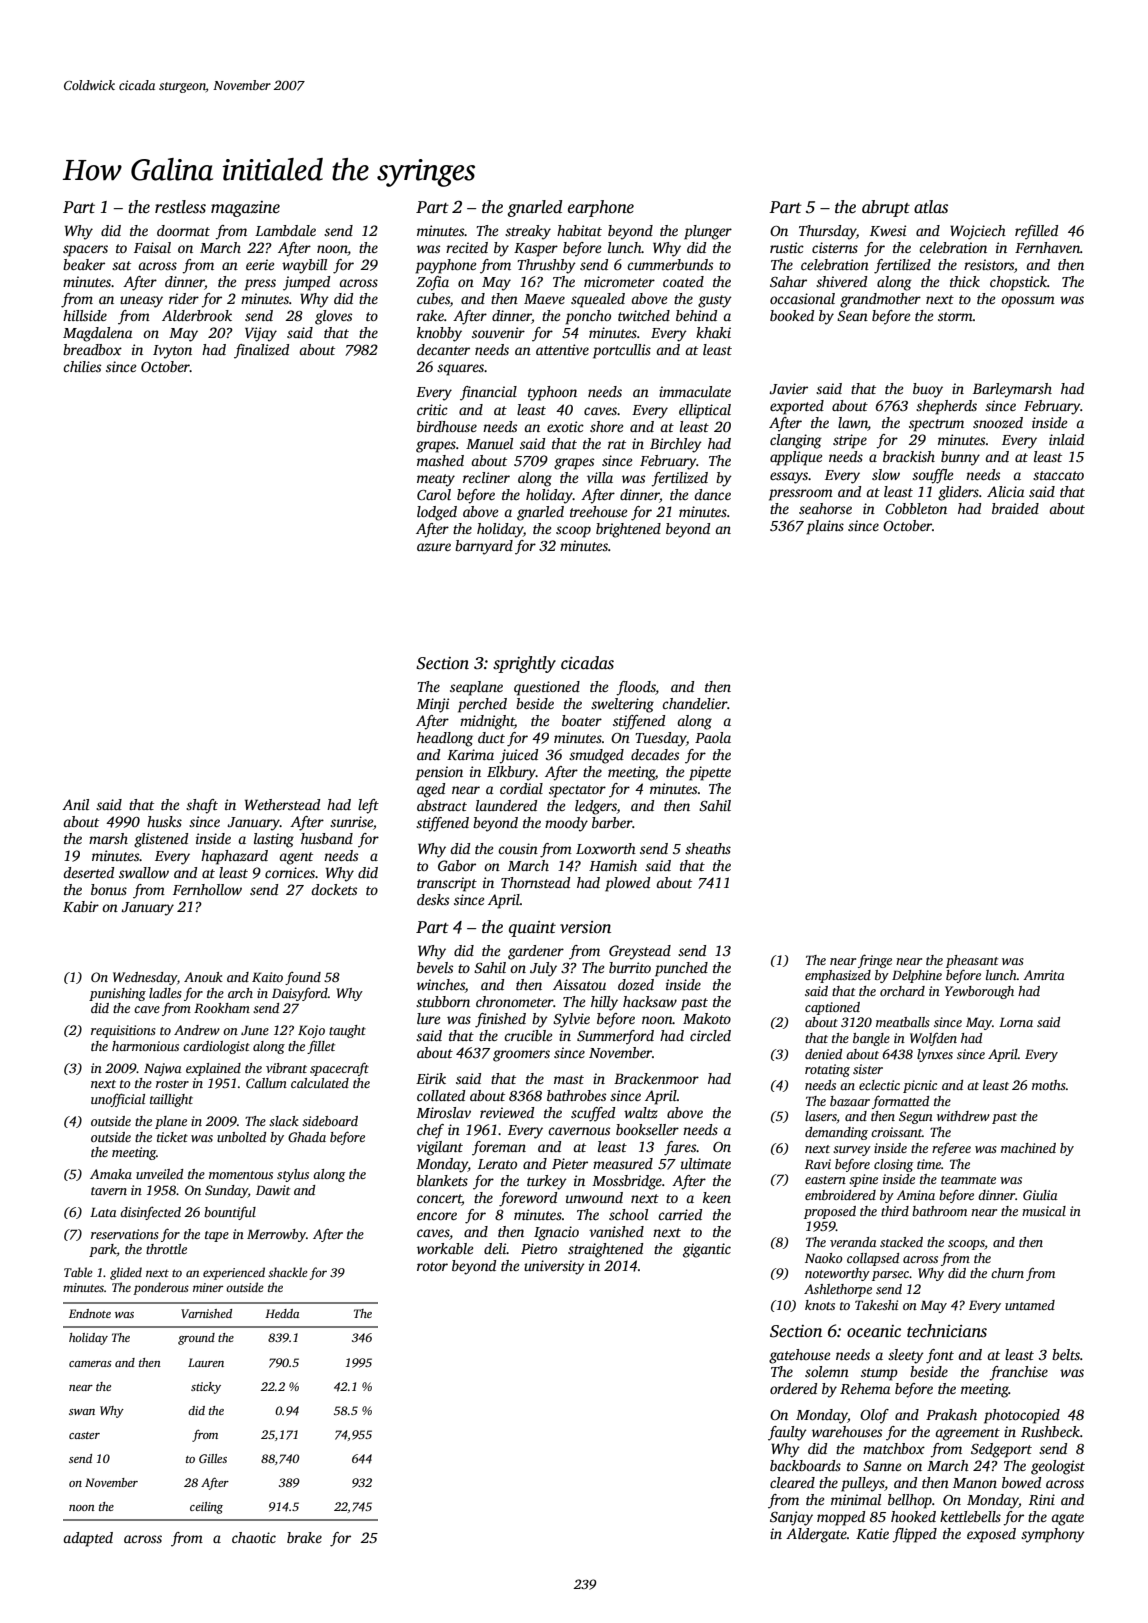 This page has height=1623, width=1148. Describe the element at coordinates (432, 1266) in the page. I see `rotor` at that location.
